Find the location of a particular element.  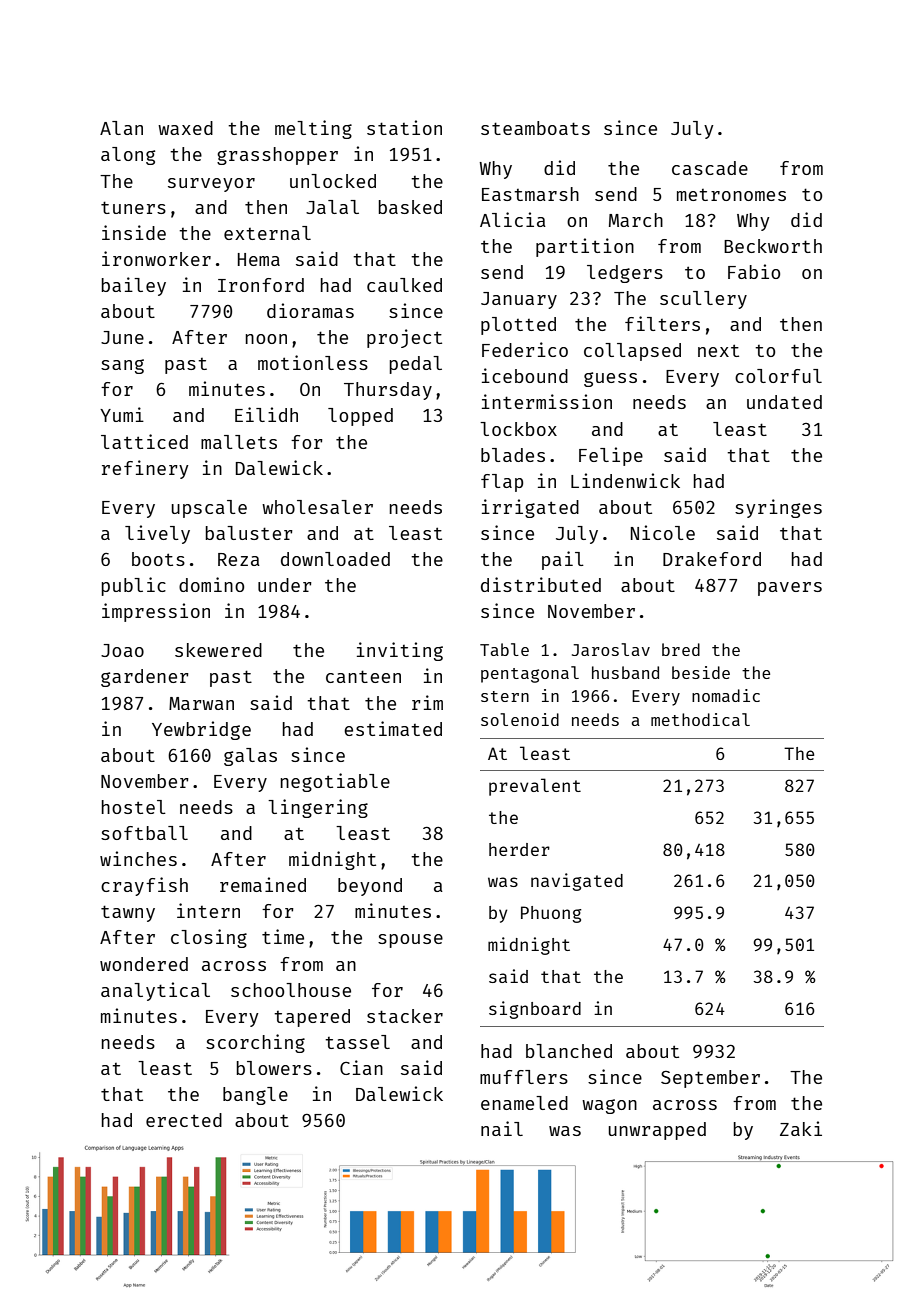

distributed is located at coordinates (541, 584).
